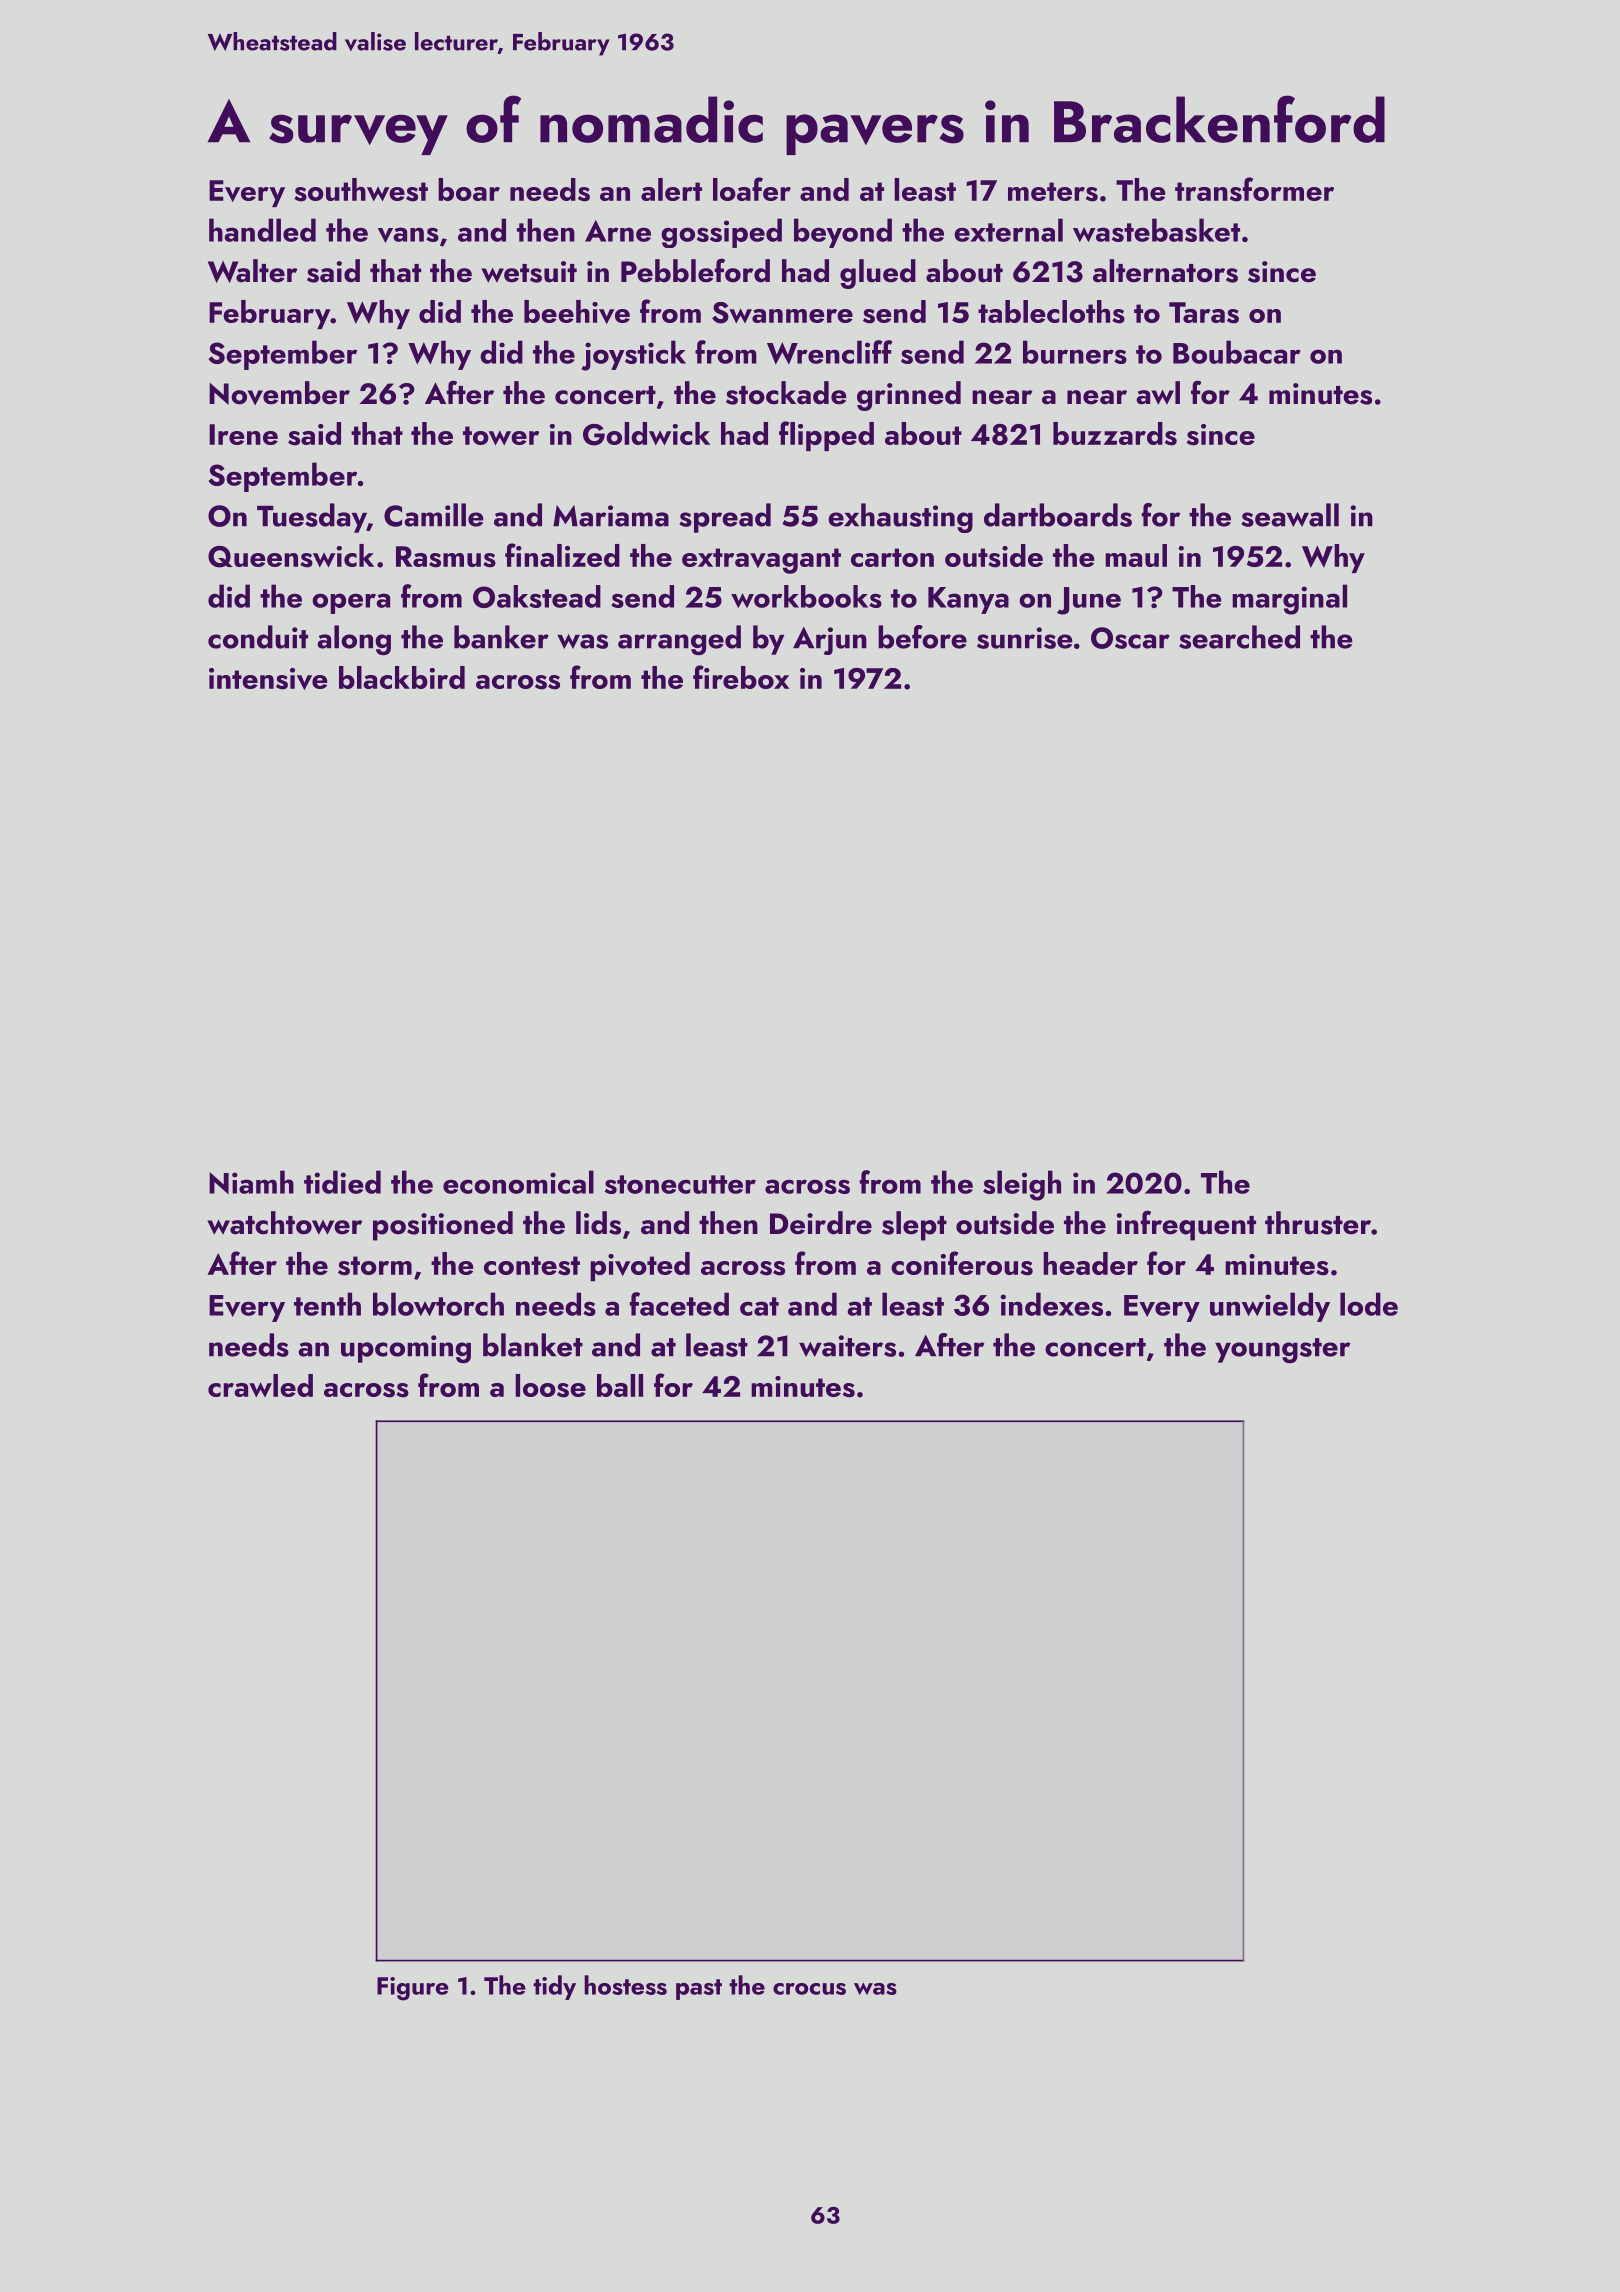 The height and width of the screenshot is (2292, 1620). Describe the element at coordinates (1254, 189) in the screenshot. I see `transformer` at that location.
